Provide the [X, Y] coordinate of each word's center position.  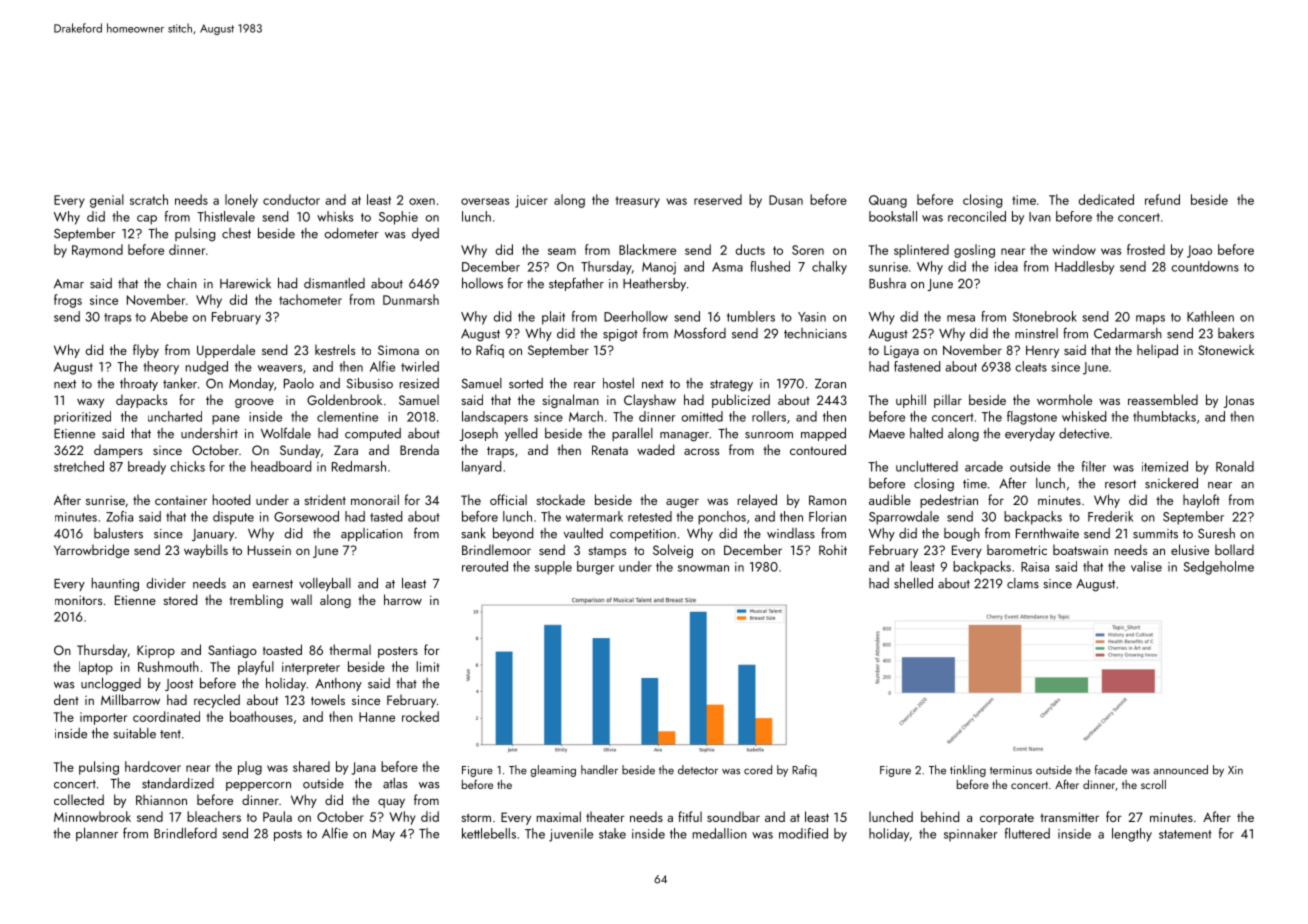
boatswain [1080, 549]
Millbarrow [130, 699]
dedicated [1106, 199]
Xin [1235, 770]
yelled [521, 434]
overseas [485, 201]
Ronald [1235, 466]
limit [428, 666]
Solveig [673, 551]
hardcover [153, 766]
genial [107, 201]
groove [254, 403]
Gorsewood [306, 516]
